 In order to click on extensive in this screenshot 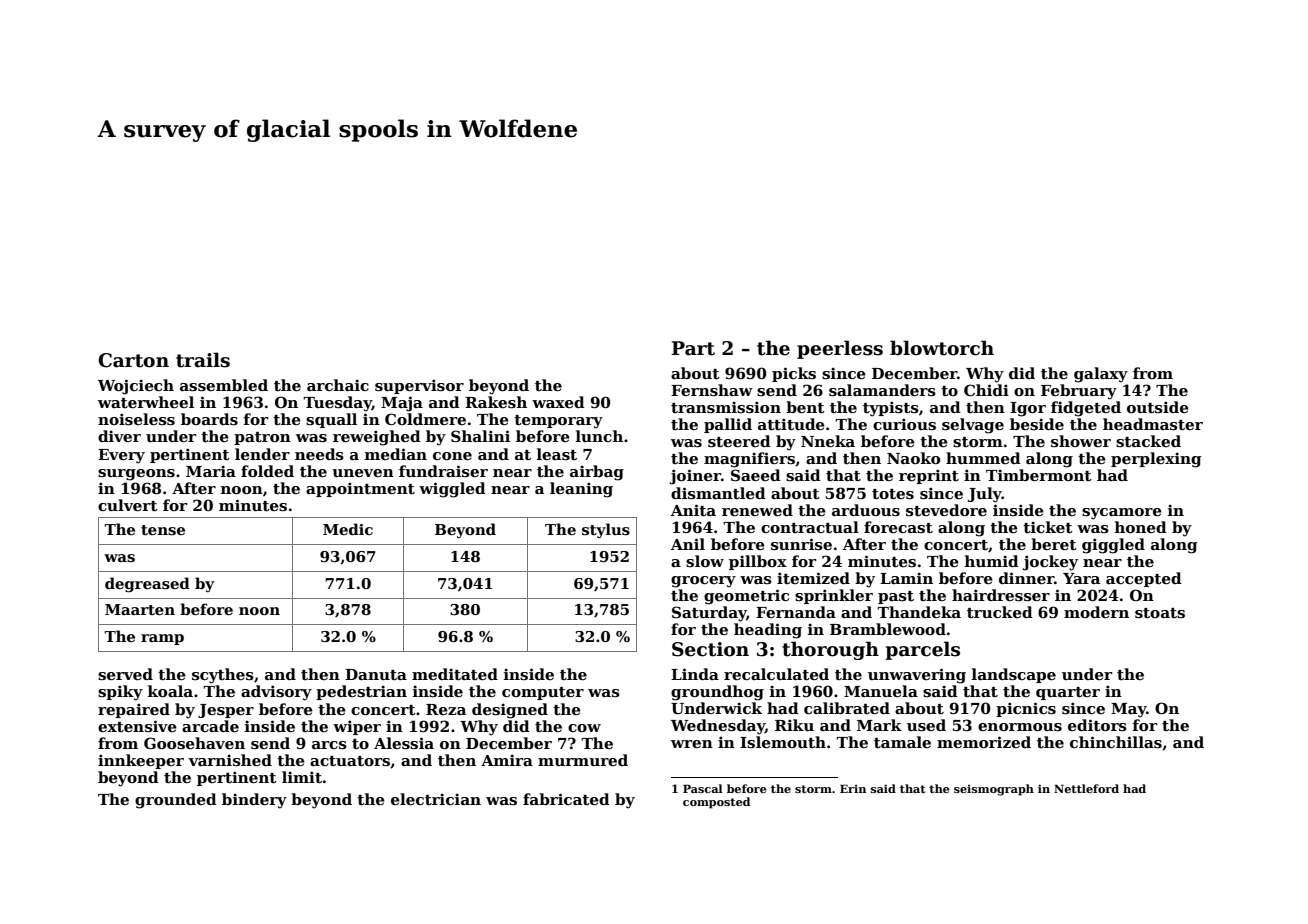, I will do `click(137, 726)`.
